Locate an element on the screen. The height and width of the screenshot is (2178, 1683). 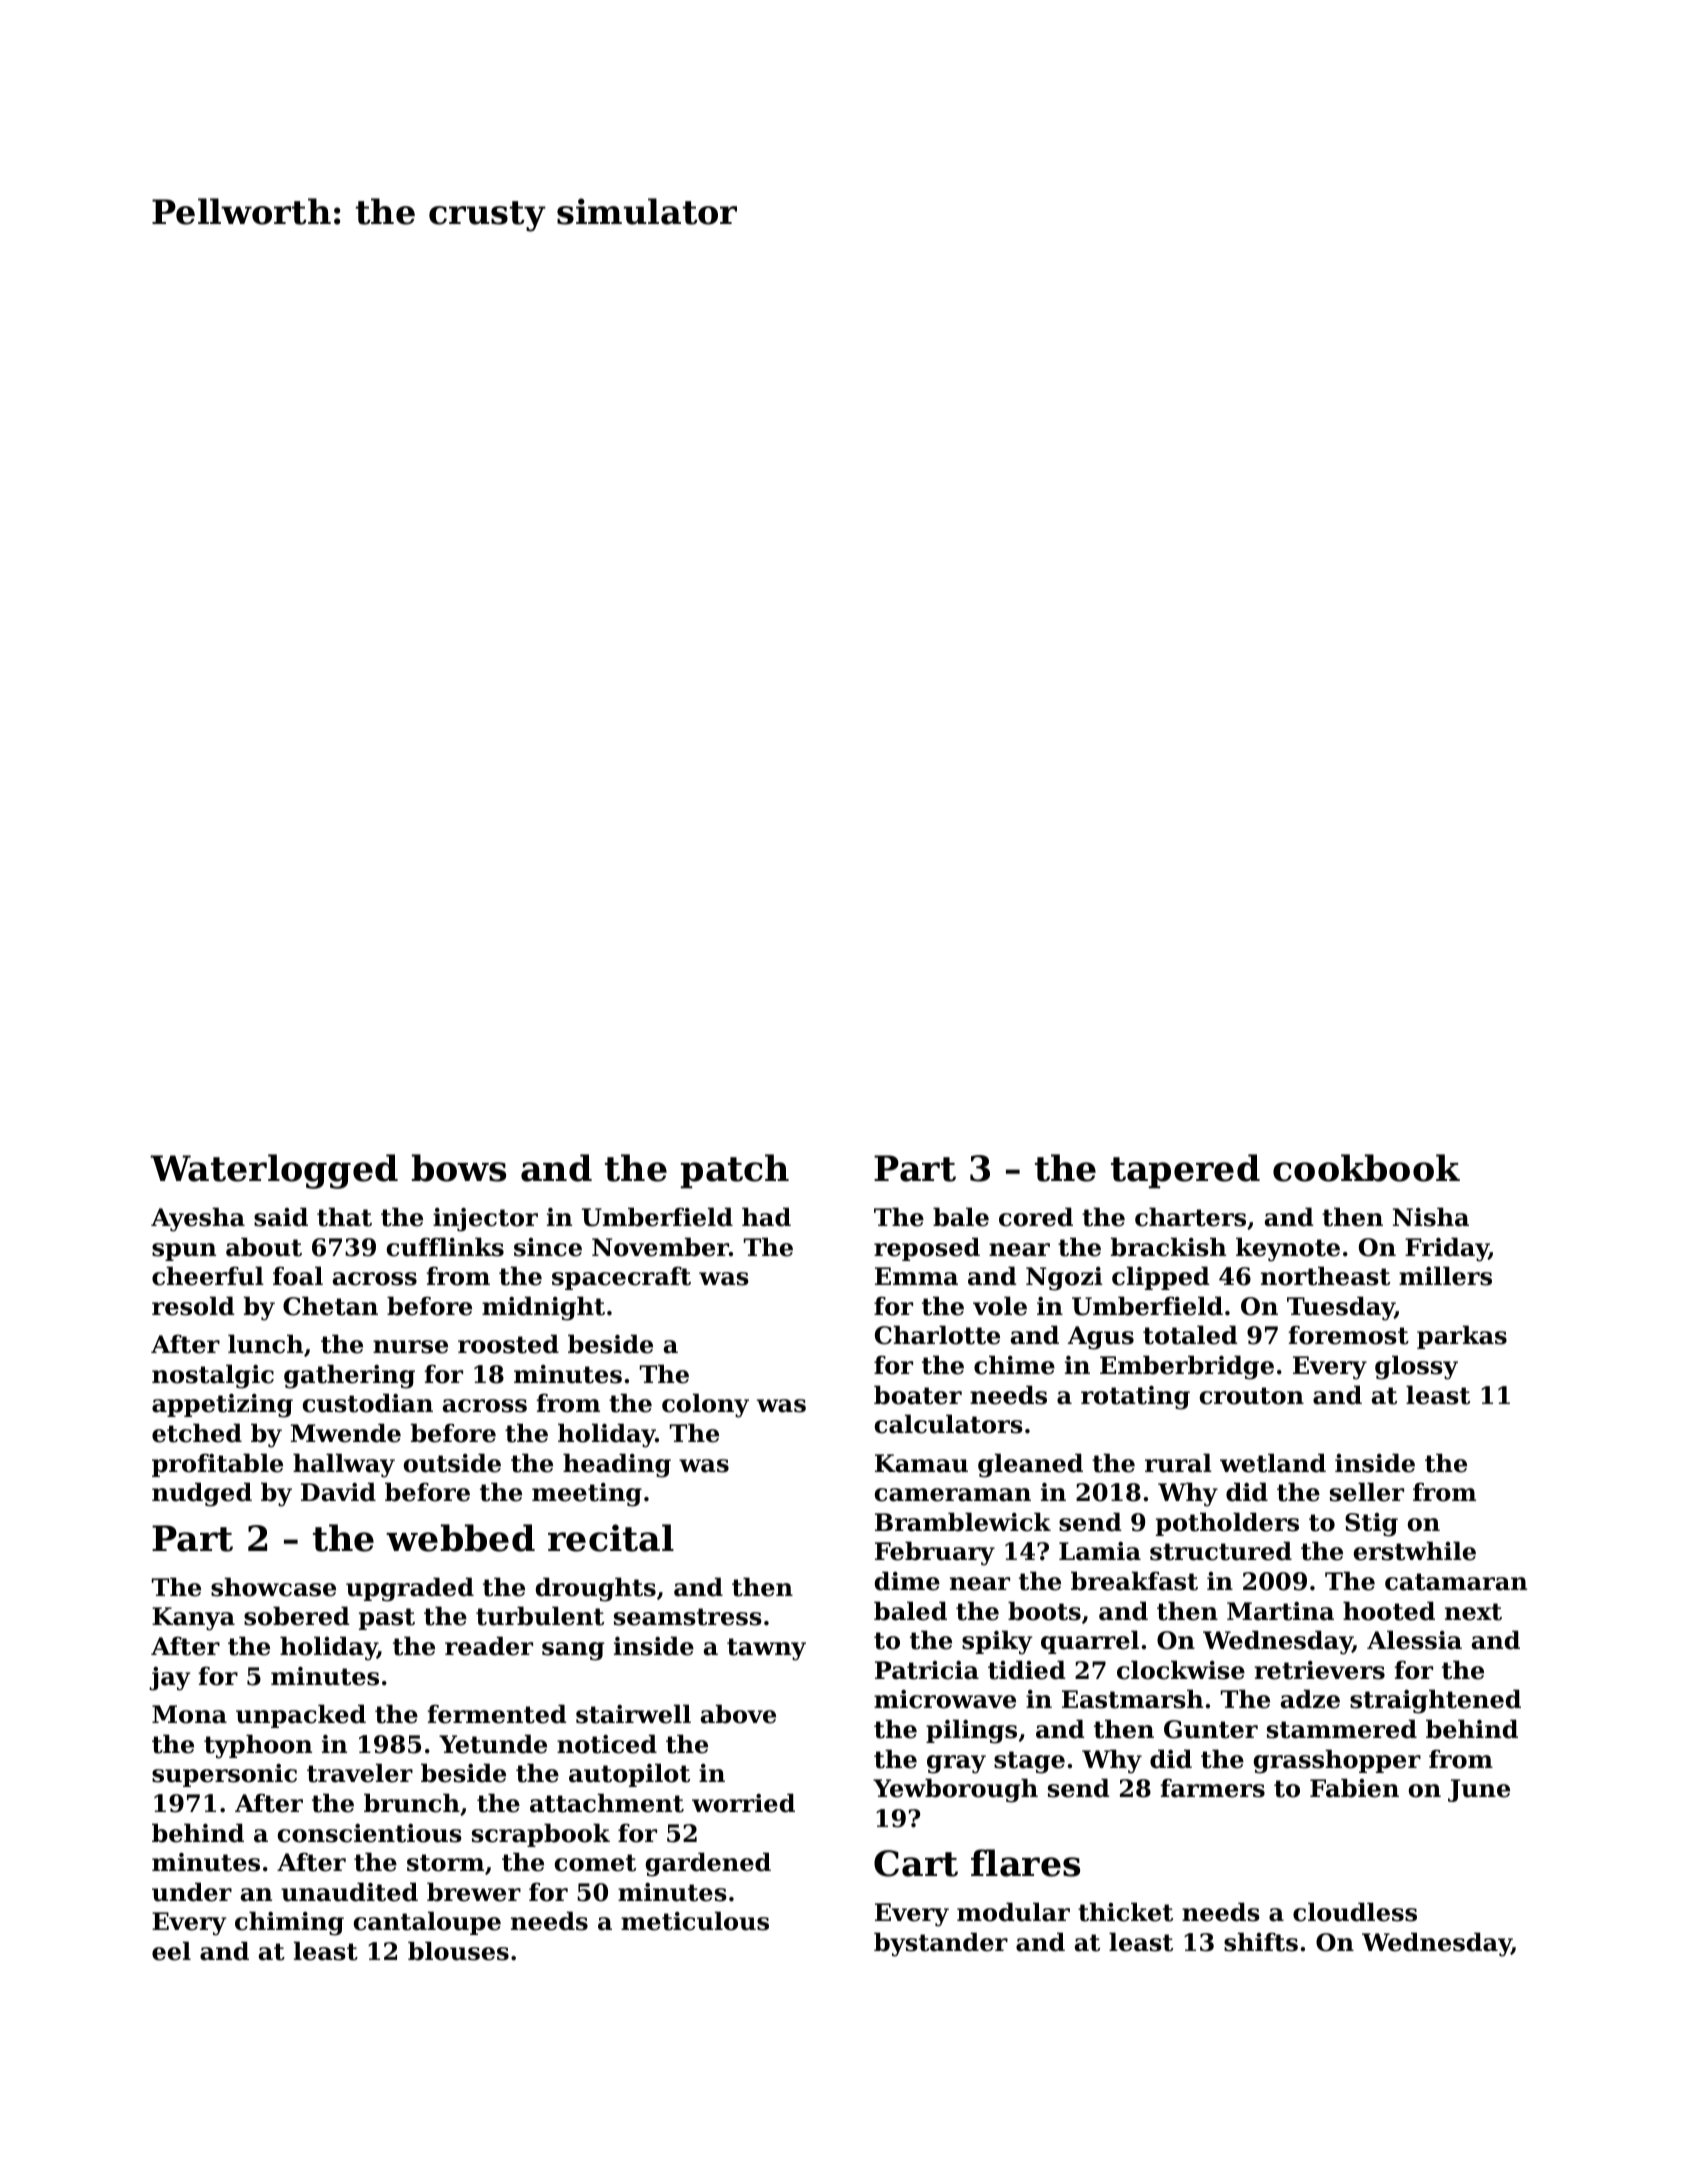
nostalgic is located at coordinates (213, 1376).
